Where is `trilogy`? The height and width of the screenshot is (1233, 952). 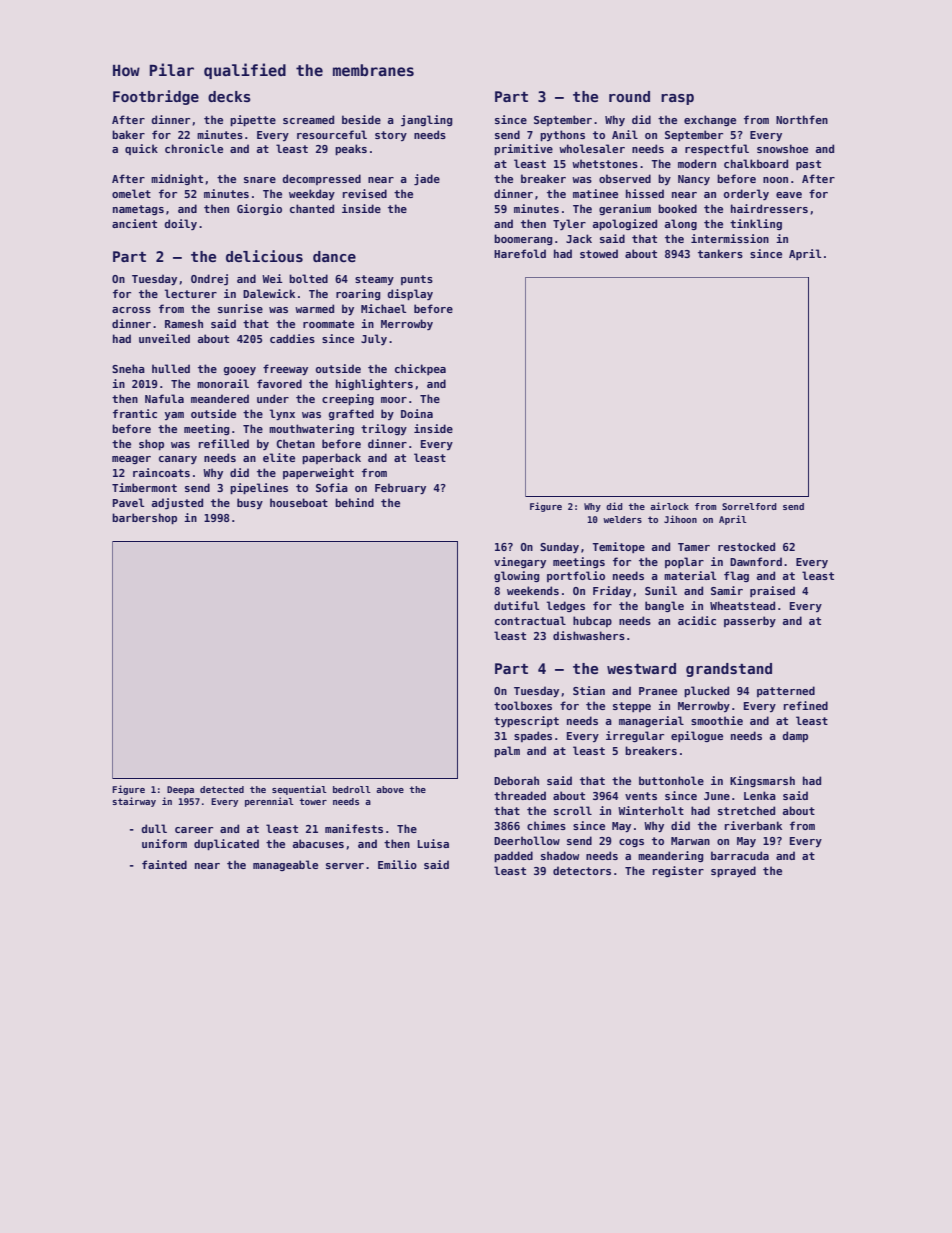
trilogy is located at coordinates (384, 429).
